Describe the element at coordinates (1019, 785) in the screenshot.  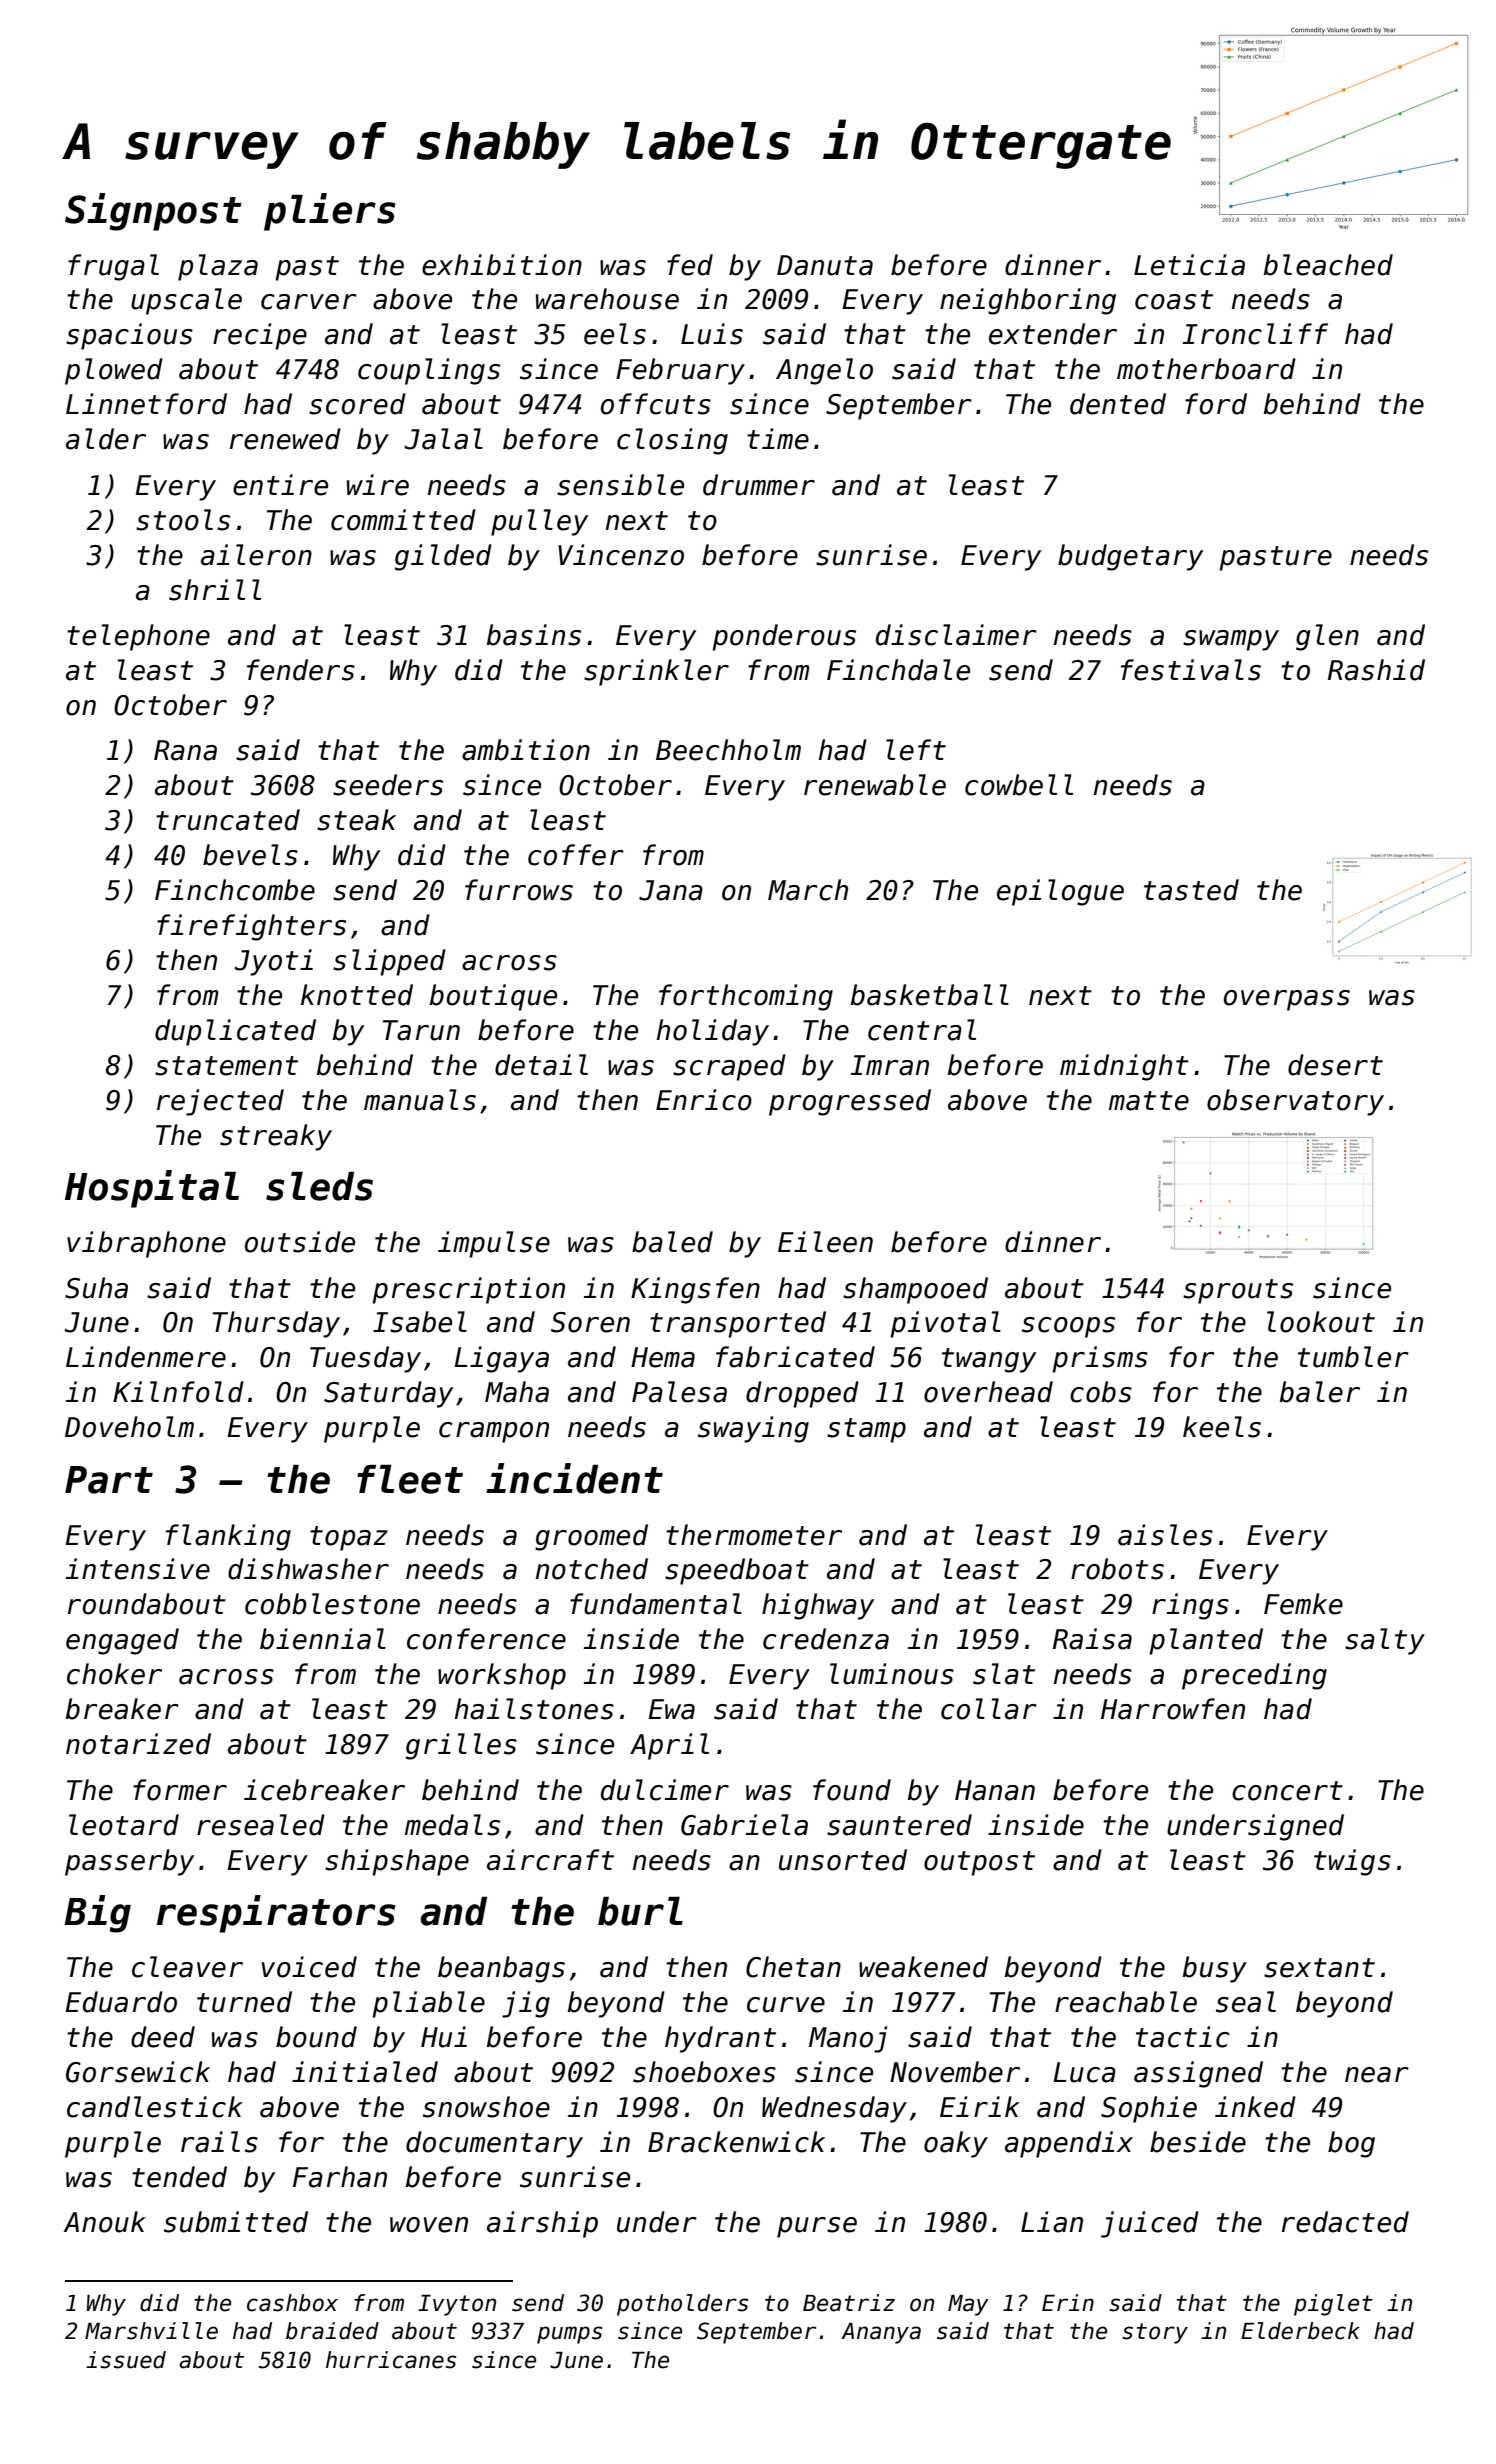
I see `cowbell` at that location.
